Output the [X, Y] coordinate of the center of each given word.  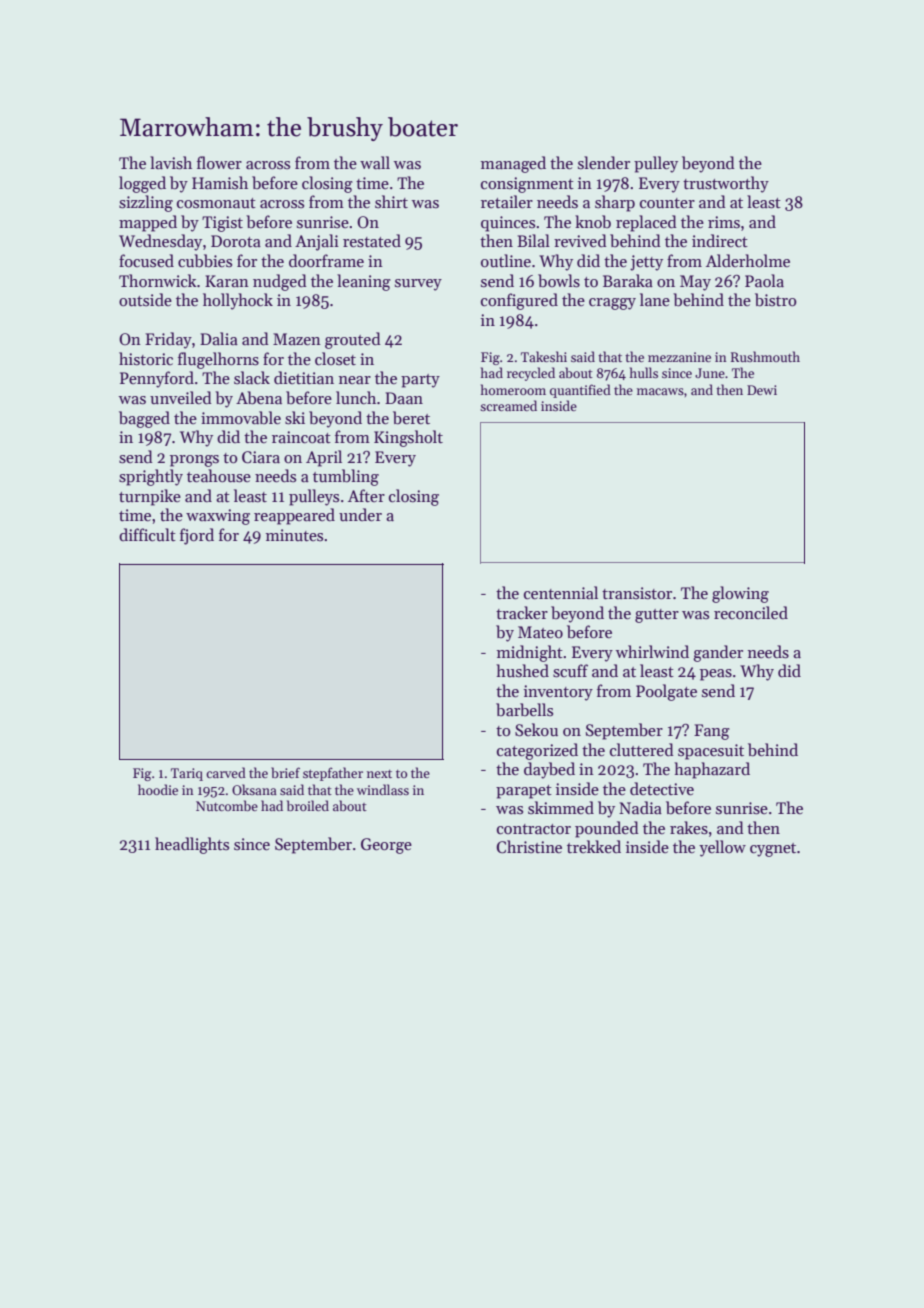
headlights [192, 845]
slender [604, 162]
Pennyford [157, 379]
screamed [508, 405]
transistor [637, 593]
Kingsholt [408, 438]
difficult [147, 534]
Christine [529, 847]
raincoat [301, 437]
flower [219, 162]
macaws [660, 391]
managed [513, 164]
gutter [657, 616]
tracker [522, 612]
